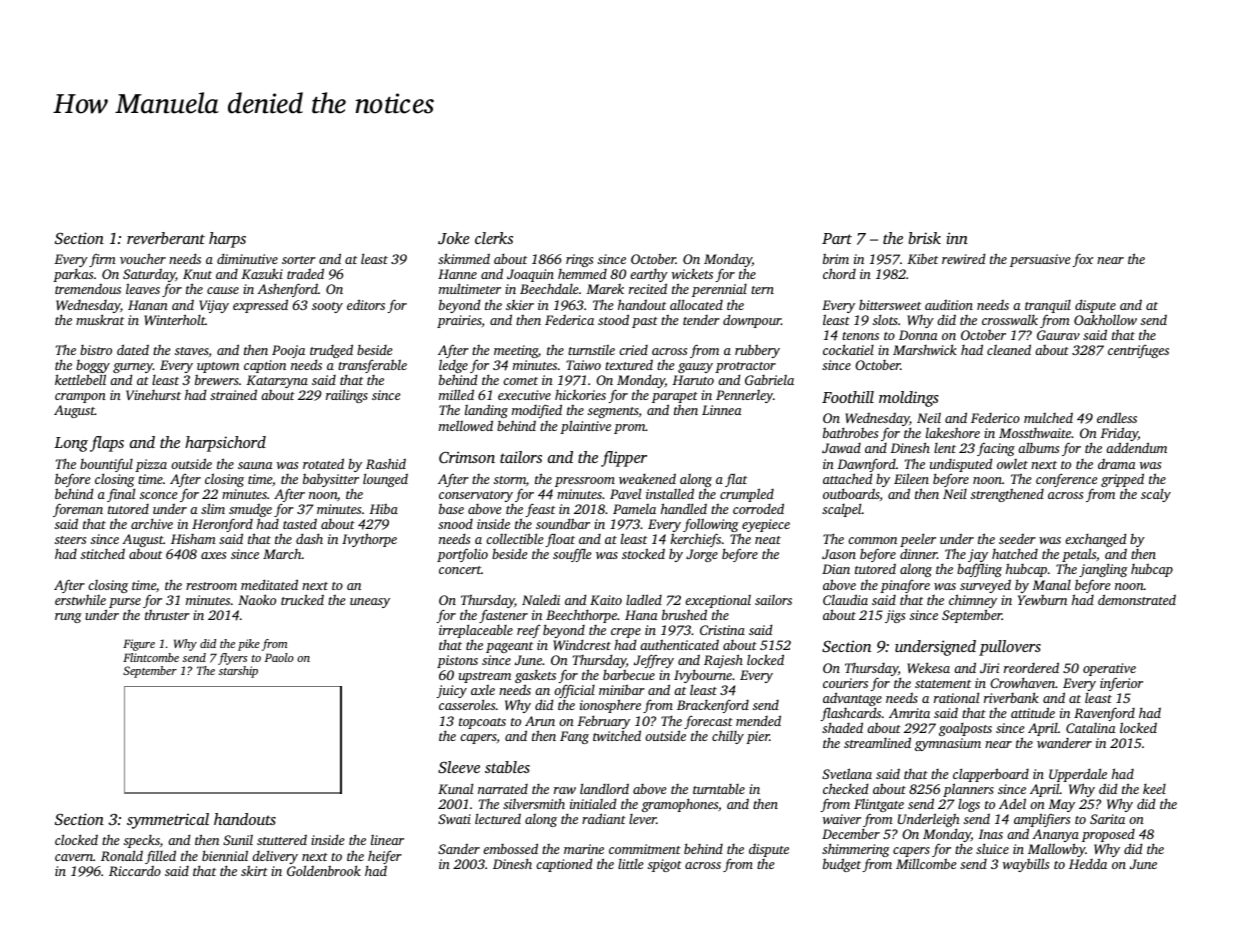 This document has width=1233, height=952. Describe the element at coordinates (153, 395) in the document. I see `Vinehurst` at that location.
